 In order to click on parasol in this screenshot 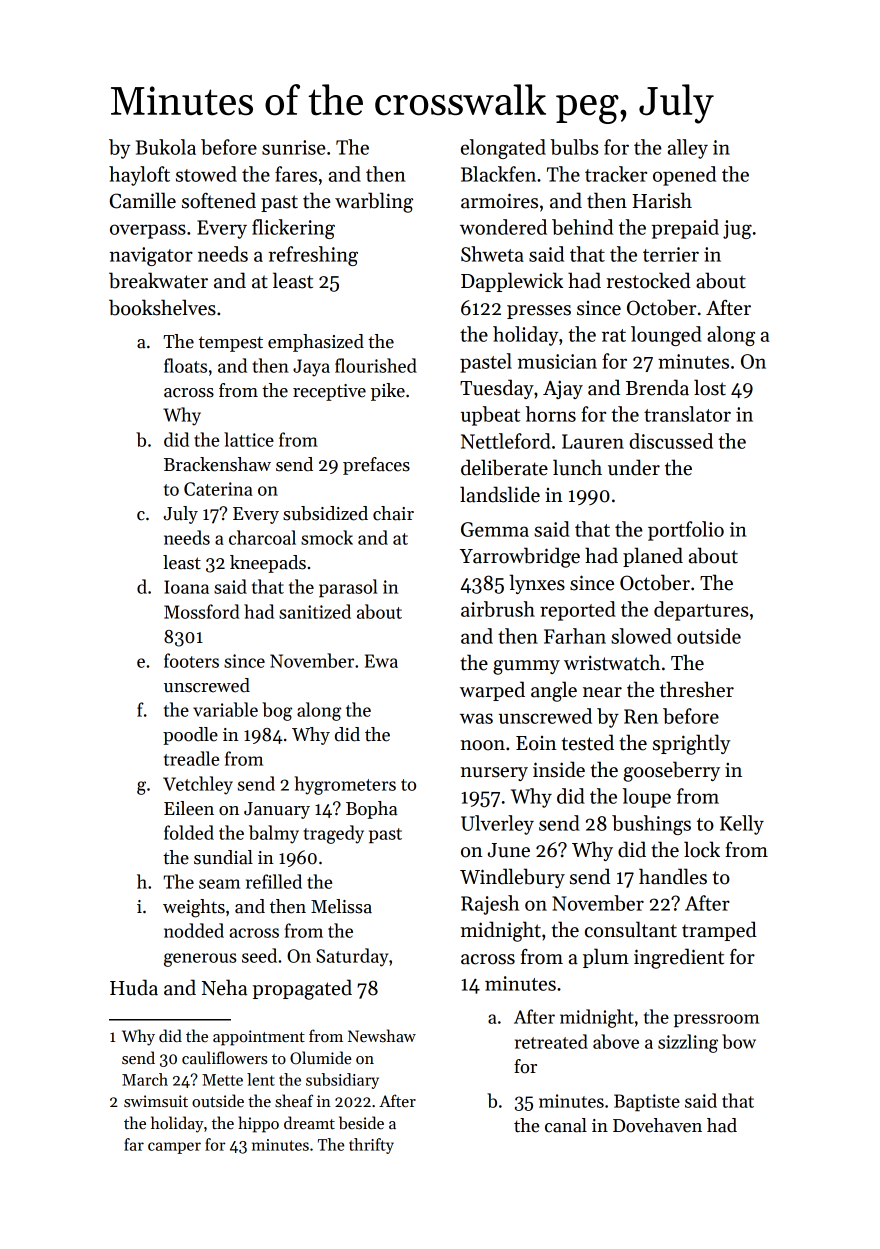, I will do `click(348, 588)`.
